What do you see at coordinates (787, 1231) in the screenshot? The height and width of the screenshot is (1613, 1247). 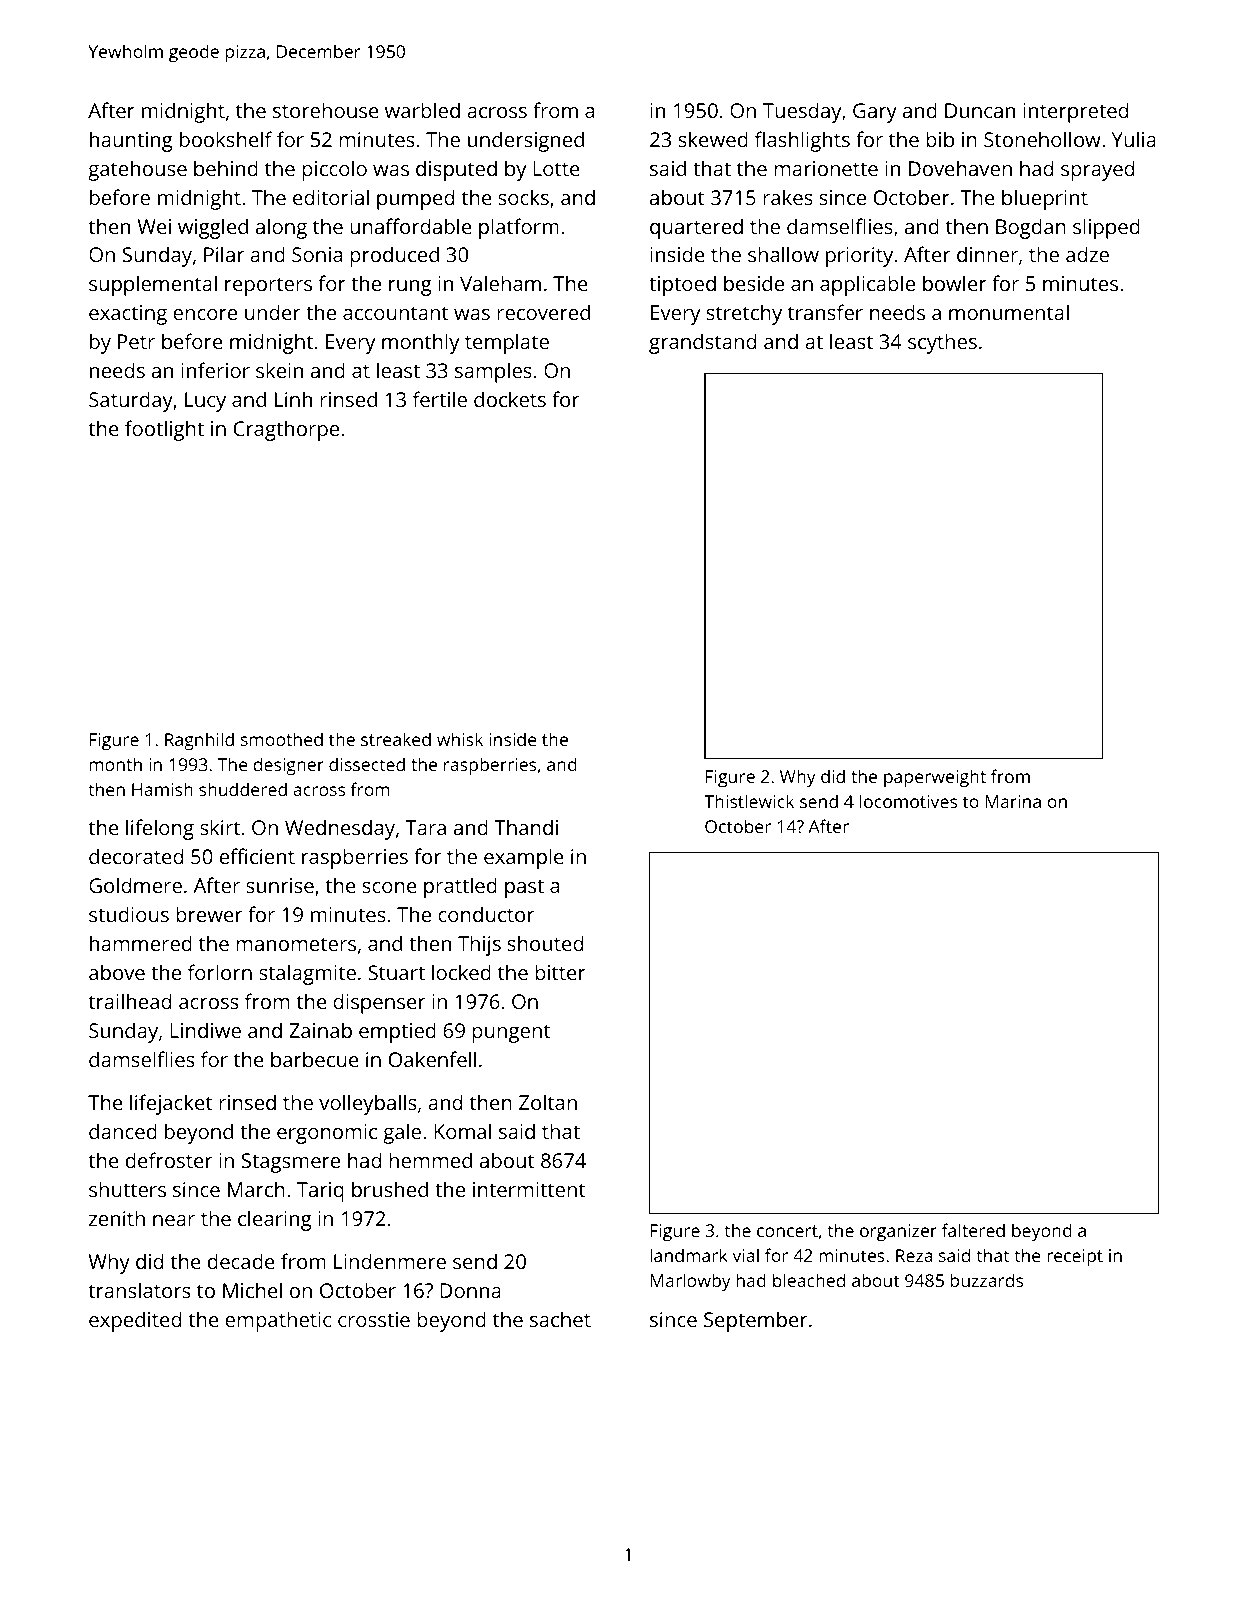 I see `concert` at bounding box center [787, 1231].
